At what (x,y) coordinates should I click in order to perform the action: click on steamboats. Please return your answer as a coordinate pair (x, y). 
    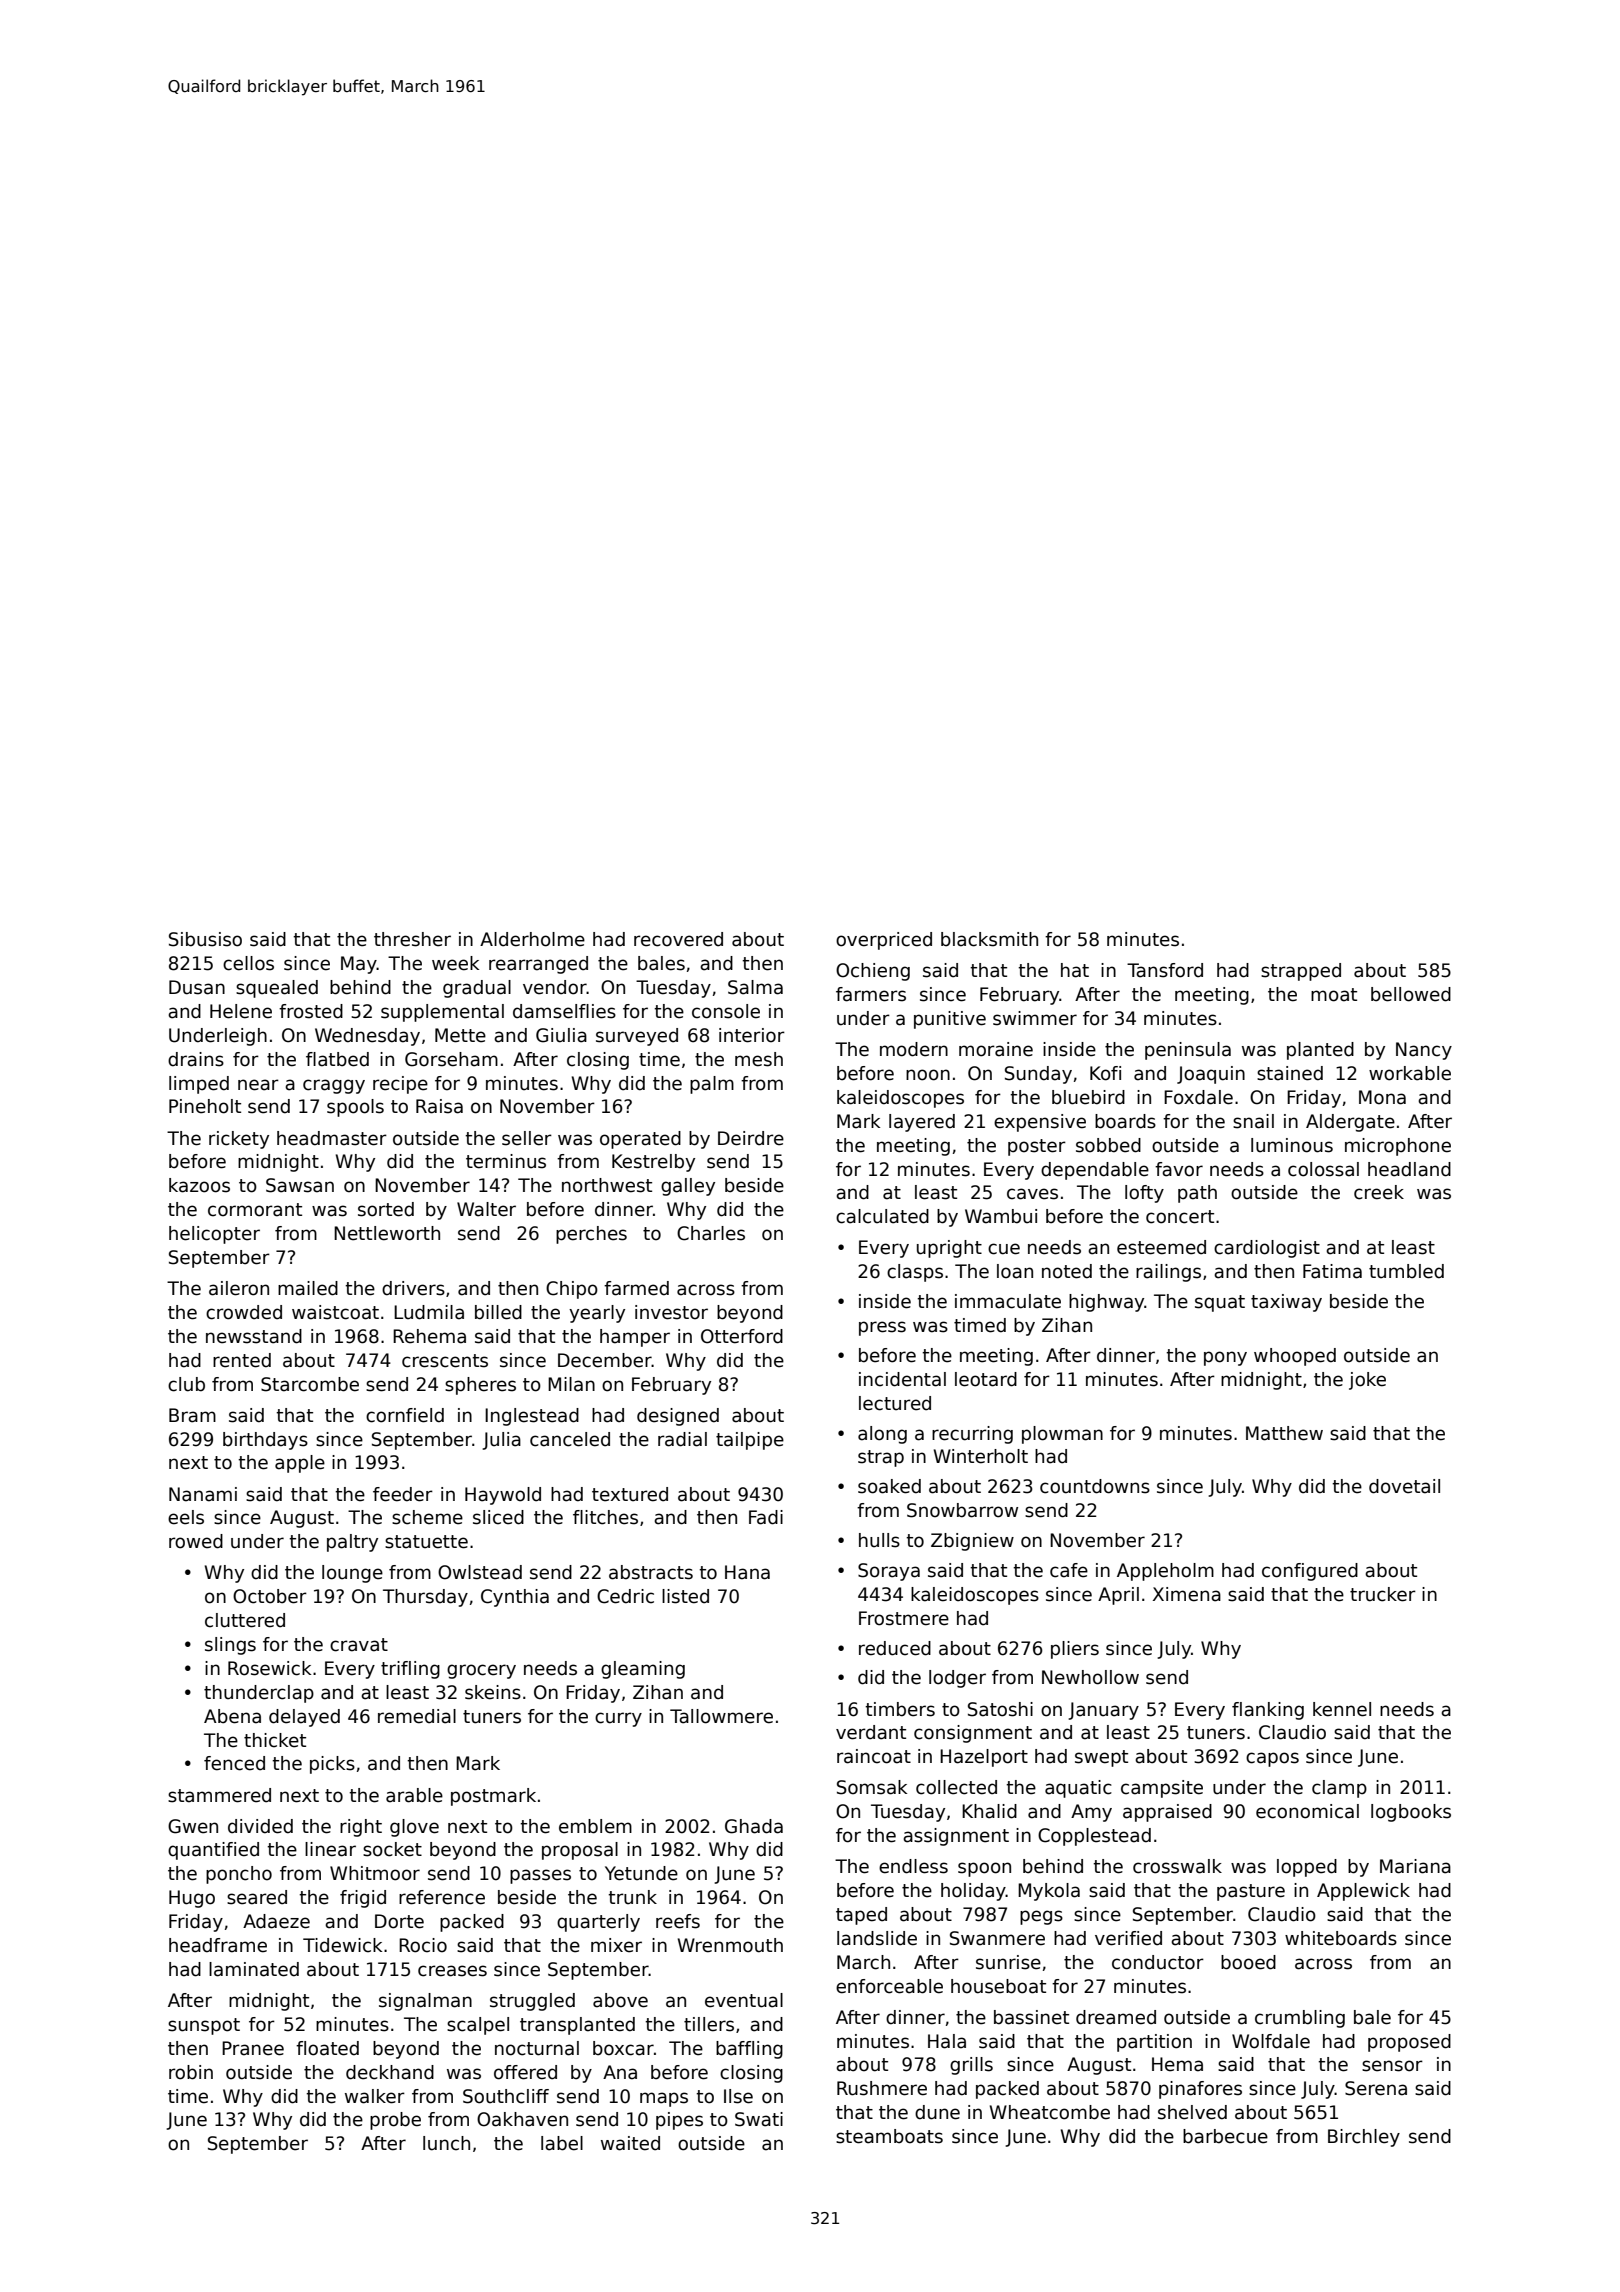
    Looking at the image, I should click on (889, 2136).
